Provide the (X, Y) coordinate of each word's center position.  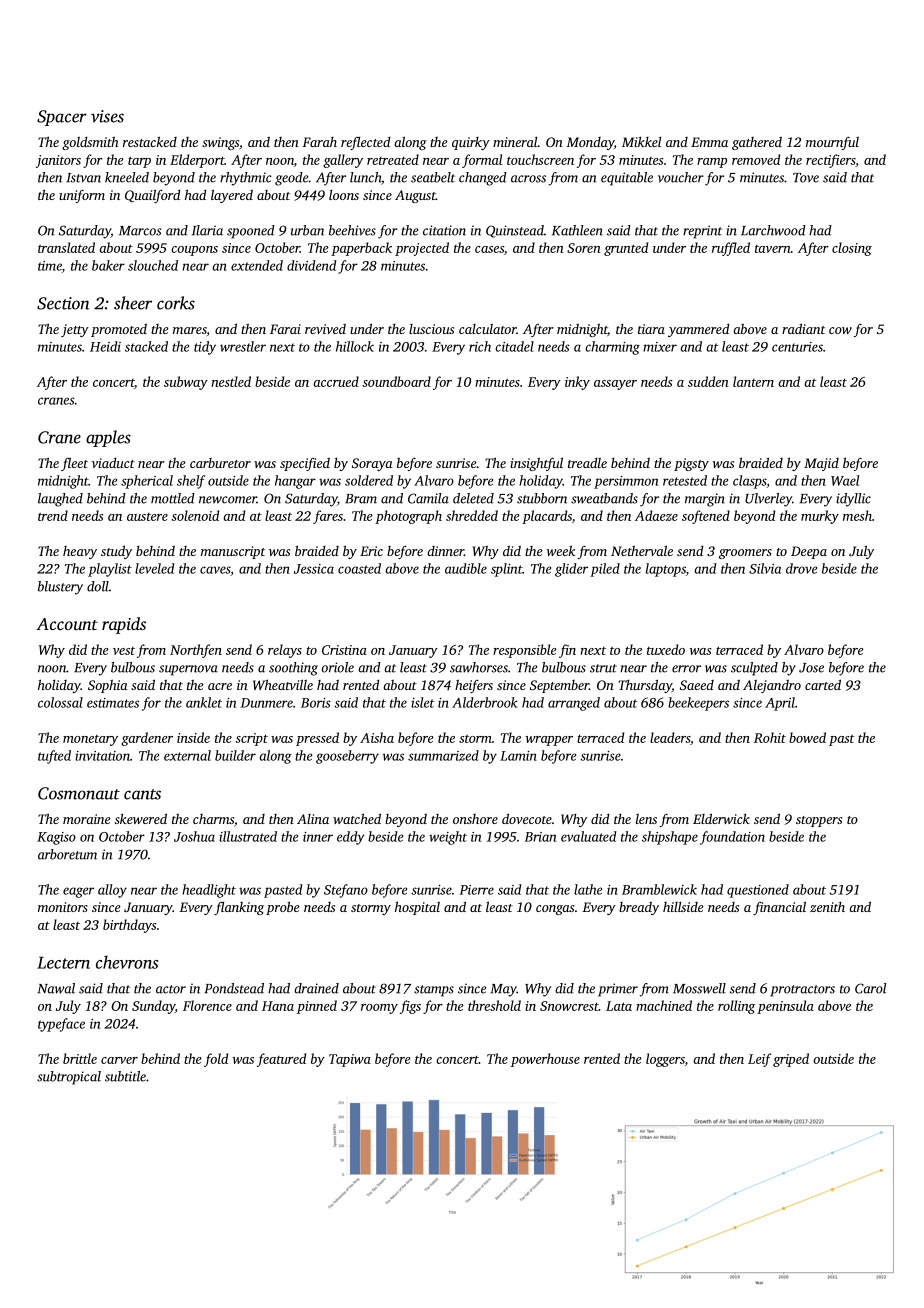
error (686, 669)
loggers (665, 1060)
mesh (857, 515)
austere (147, 517)
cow (840, 330)
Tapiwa (350, 1060)
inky (577, 383)
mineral (515, 142)
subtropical (69, 1078)
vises (107, 116)
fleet (74, 464)
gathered (757, 143)
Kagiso (56, 838)
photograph (408, 517)
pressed (317, 739)
